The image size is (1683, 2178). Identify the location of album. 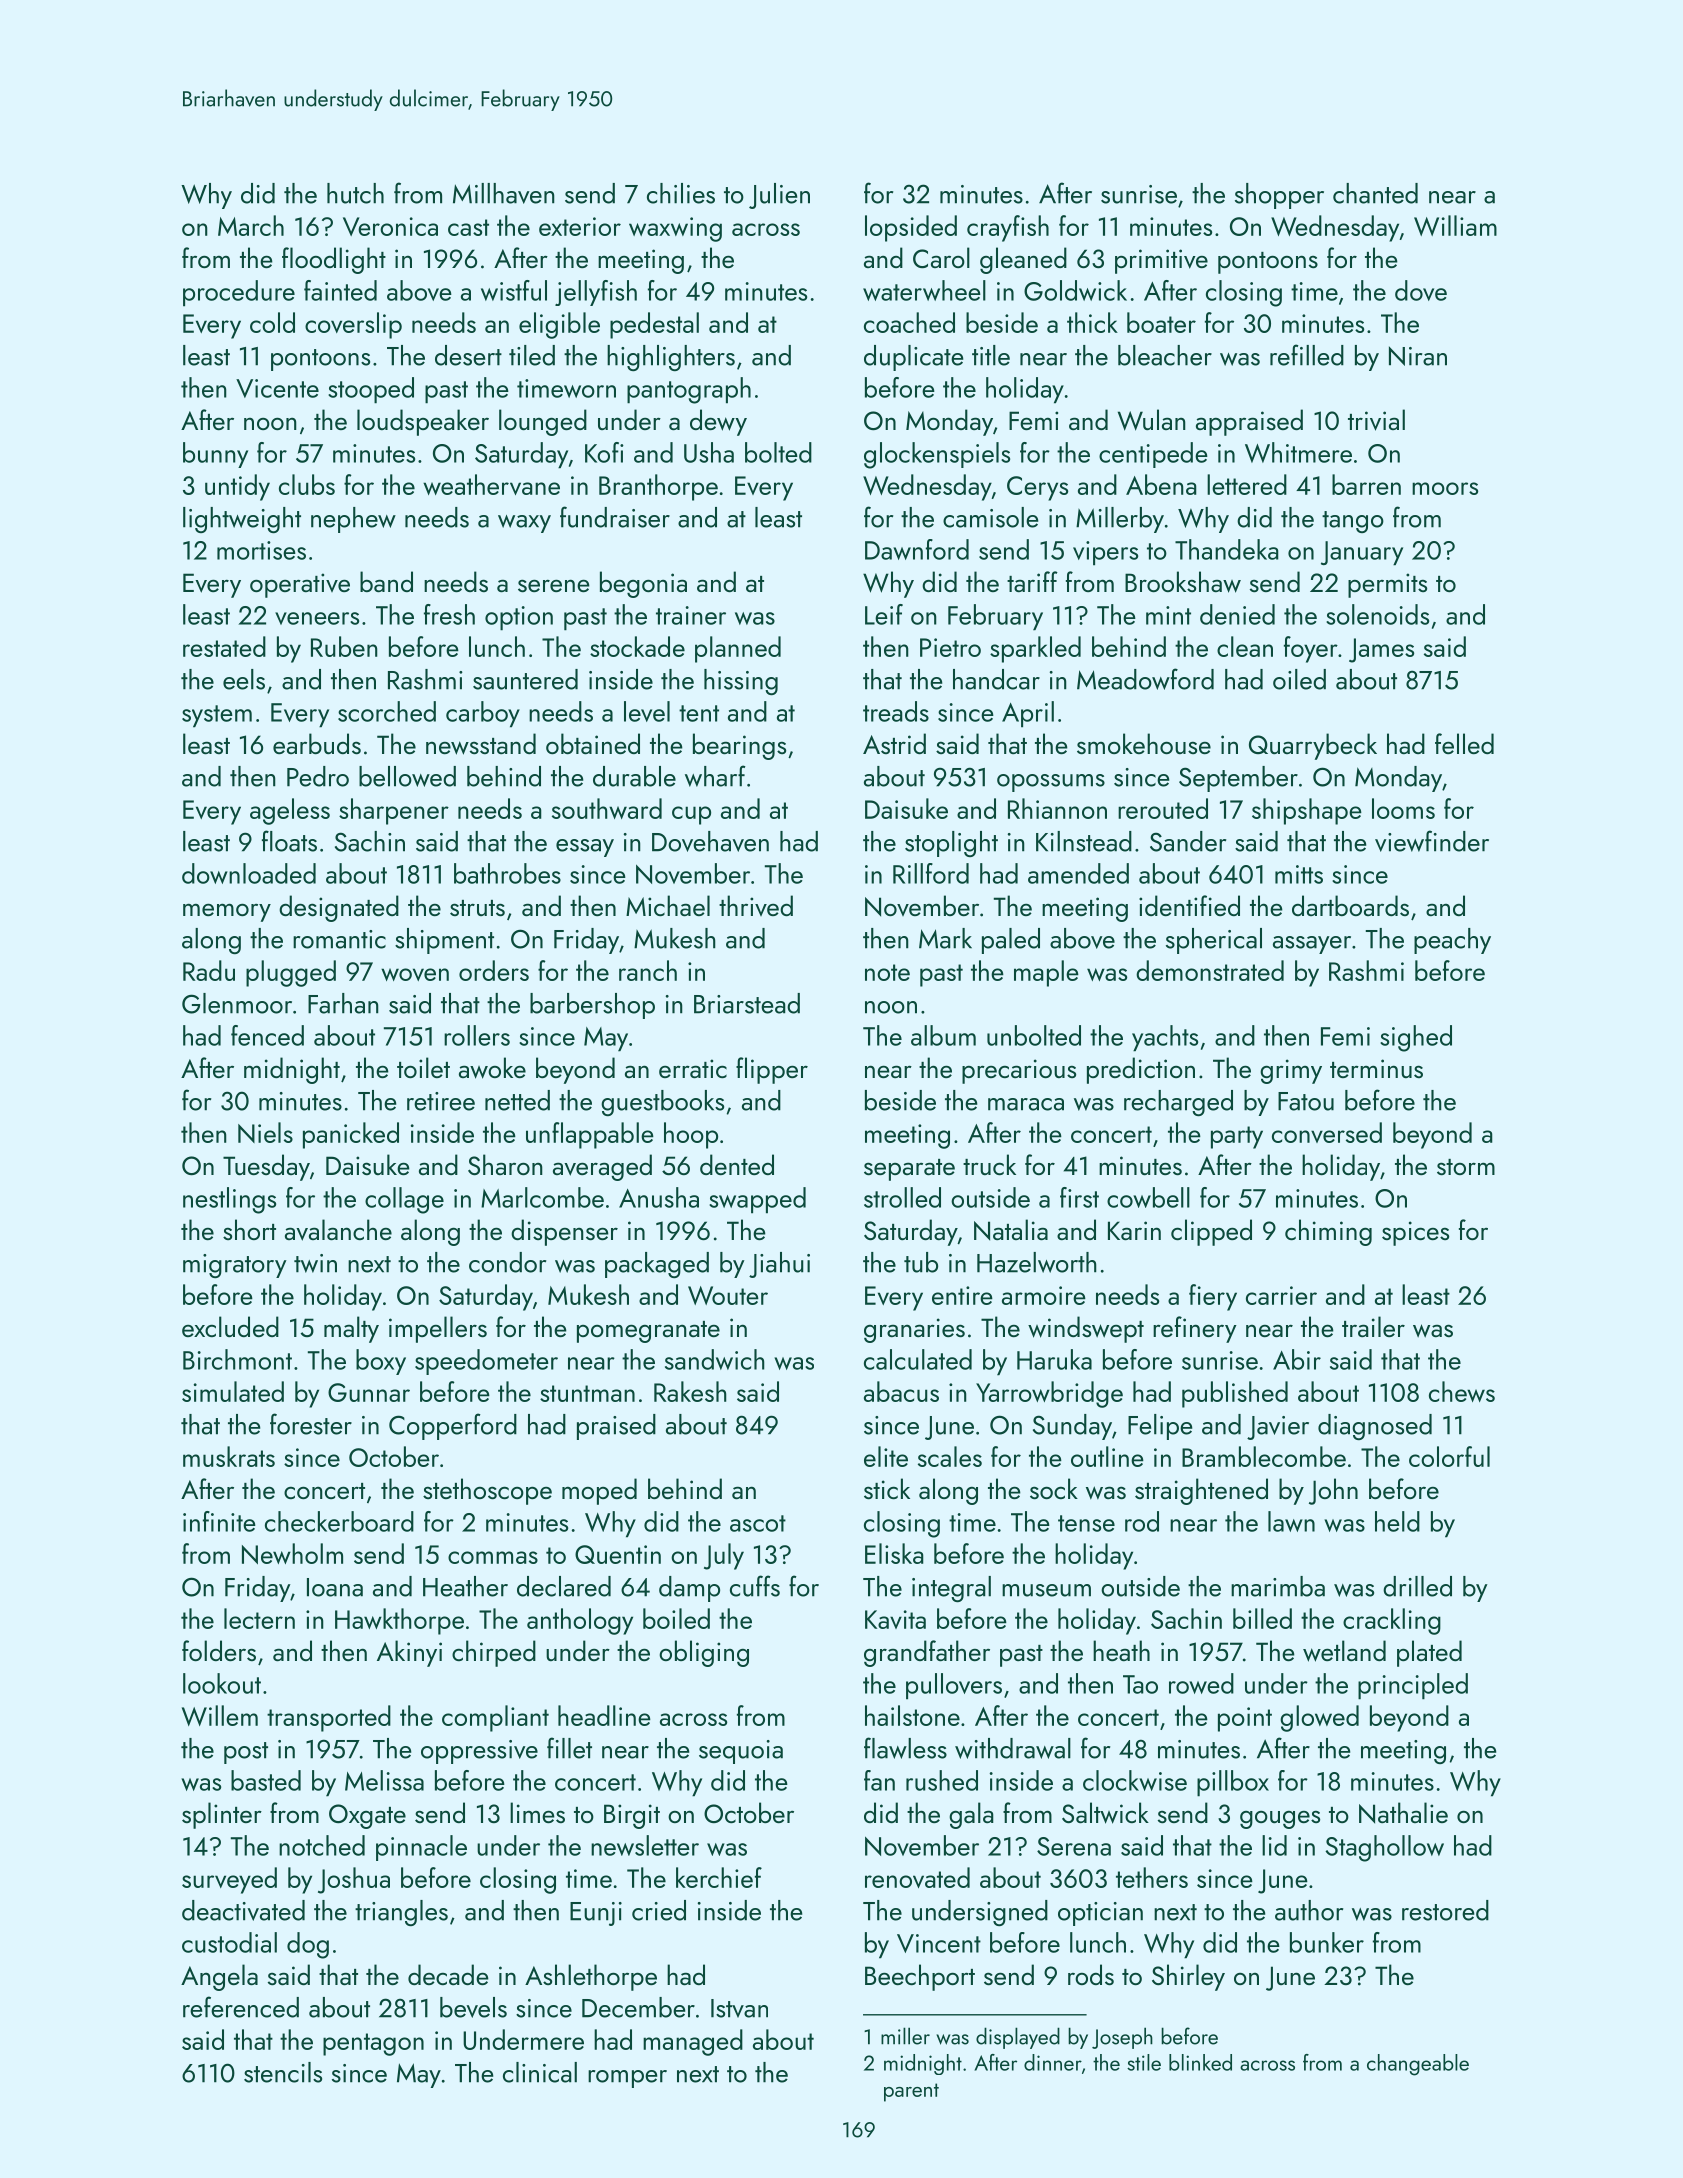
(943, 1035).
